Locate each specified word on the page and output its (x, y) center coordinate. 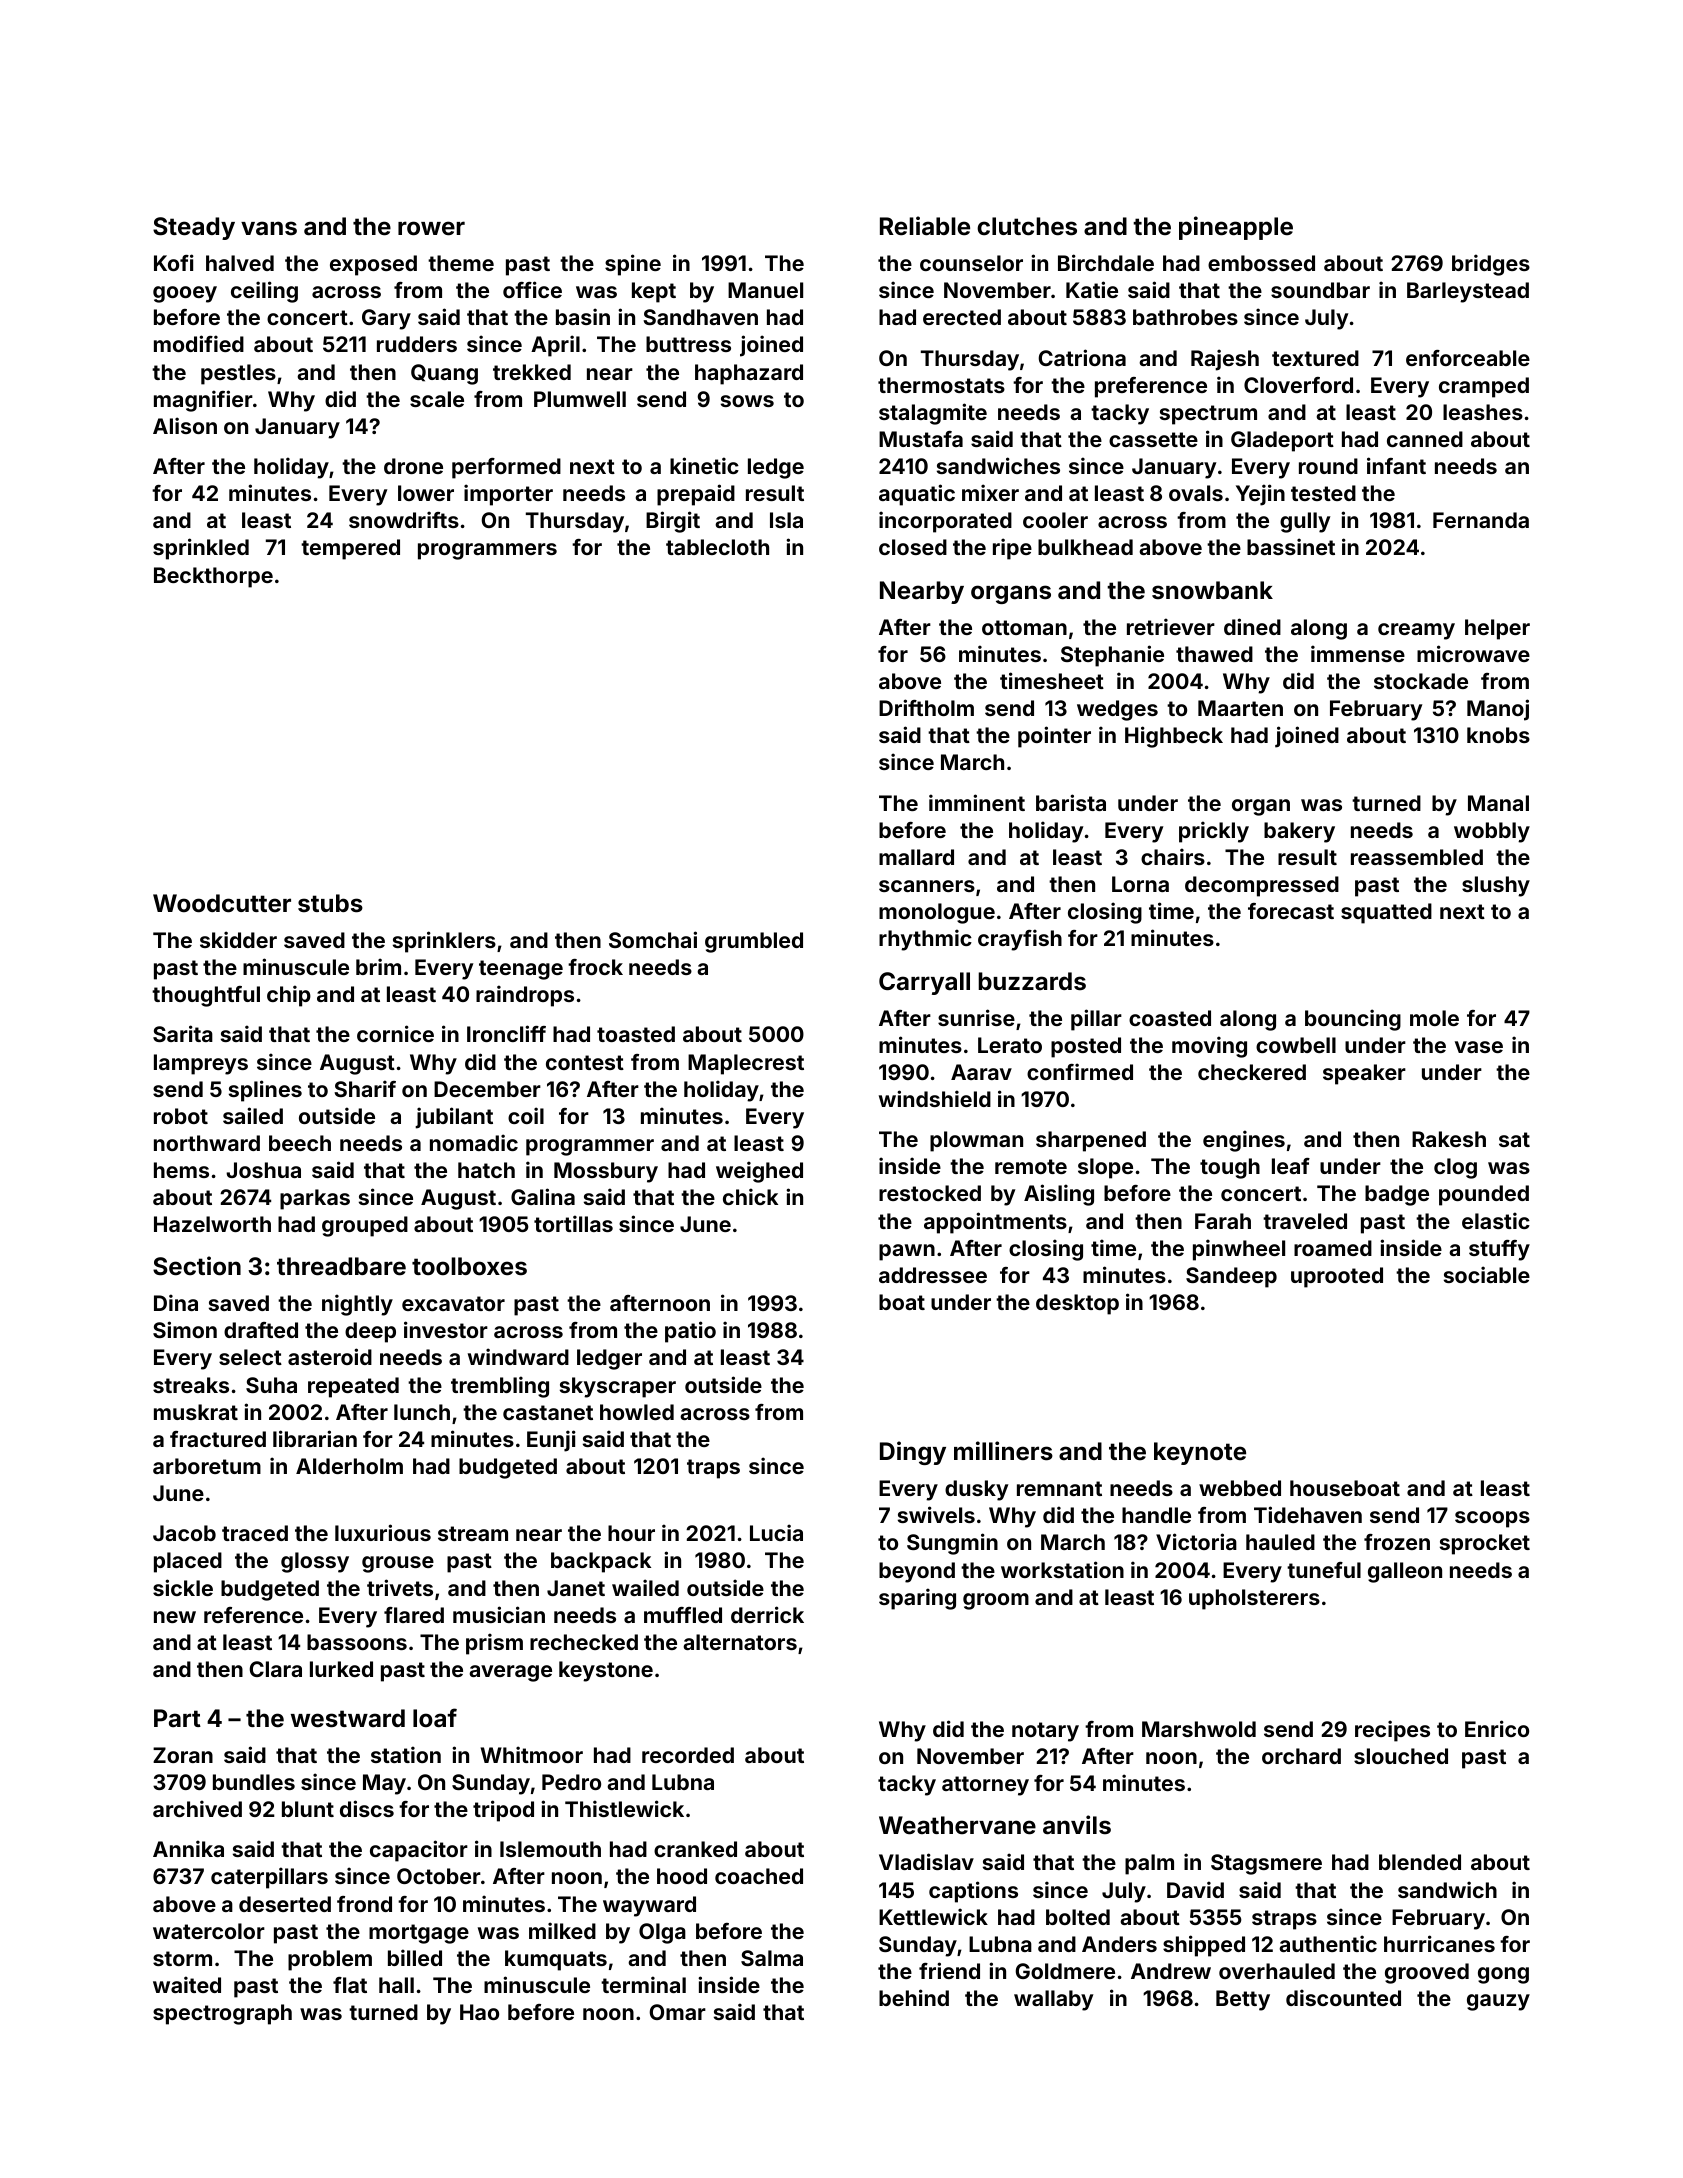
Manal (1498, 803)
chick (750, 1196)
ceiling (264, 292)
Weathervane (957, 1825)
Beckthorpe (213, 577)
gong (1503, 1975)
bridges (1491, 265)
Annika (188, 1848)
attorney (985, 1786)
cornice (395, 1033)
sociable (1487, 1274)
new (175, 1617)
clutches (1027, 226)
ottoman (1024, 627)
